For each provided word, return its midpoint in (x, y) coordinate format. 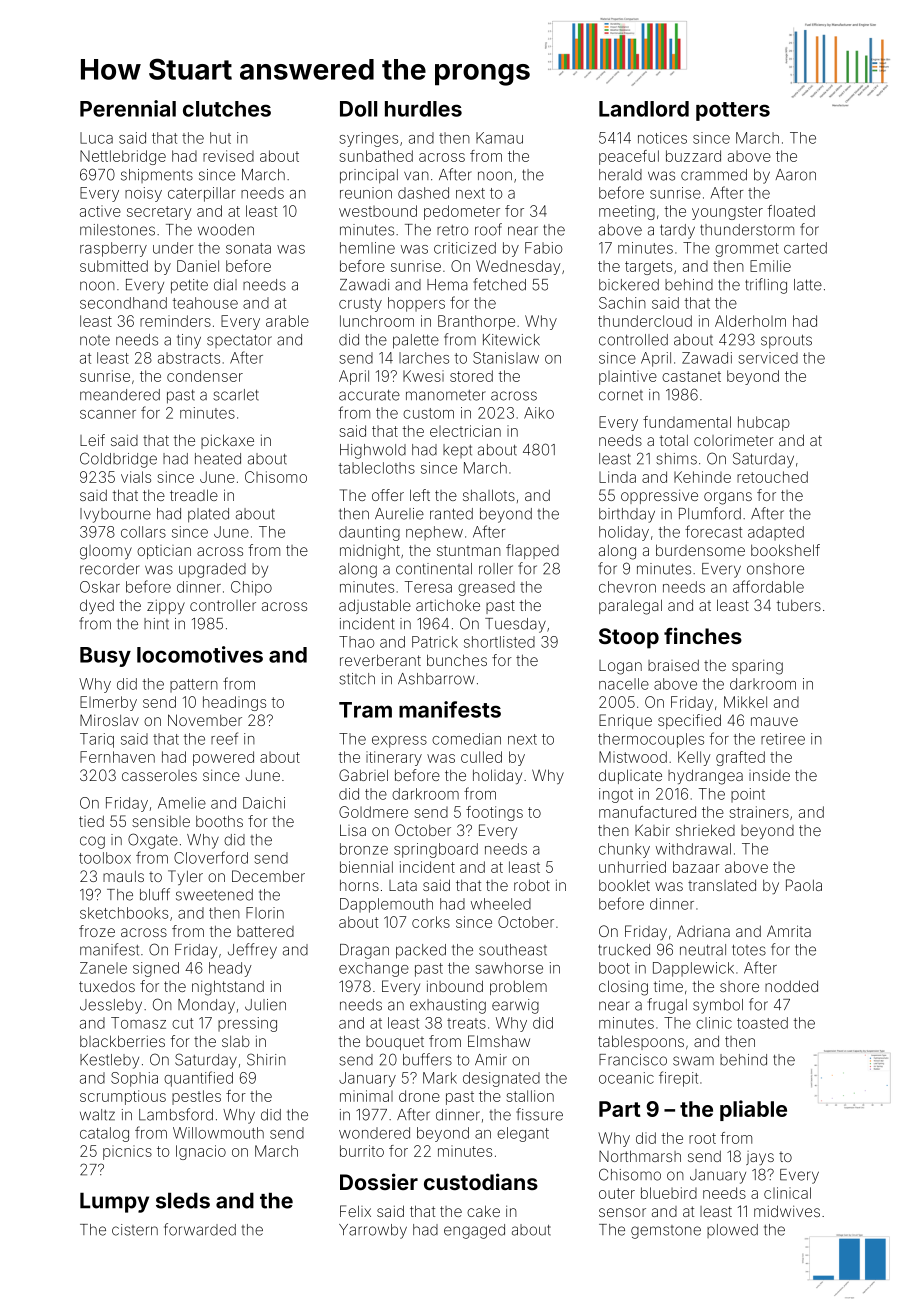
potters (733, 111)
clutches (227, 109)
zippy (166, 606)
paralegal (630, 607)
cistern (135, 1230)
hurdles (423, 109)
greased (486, 588)
